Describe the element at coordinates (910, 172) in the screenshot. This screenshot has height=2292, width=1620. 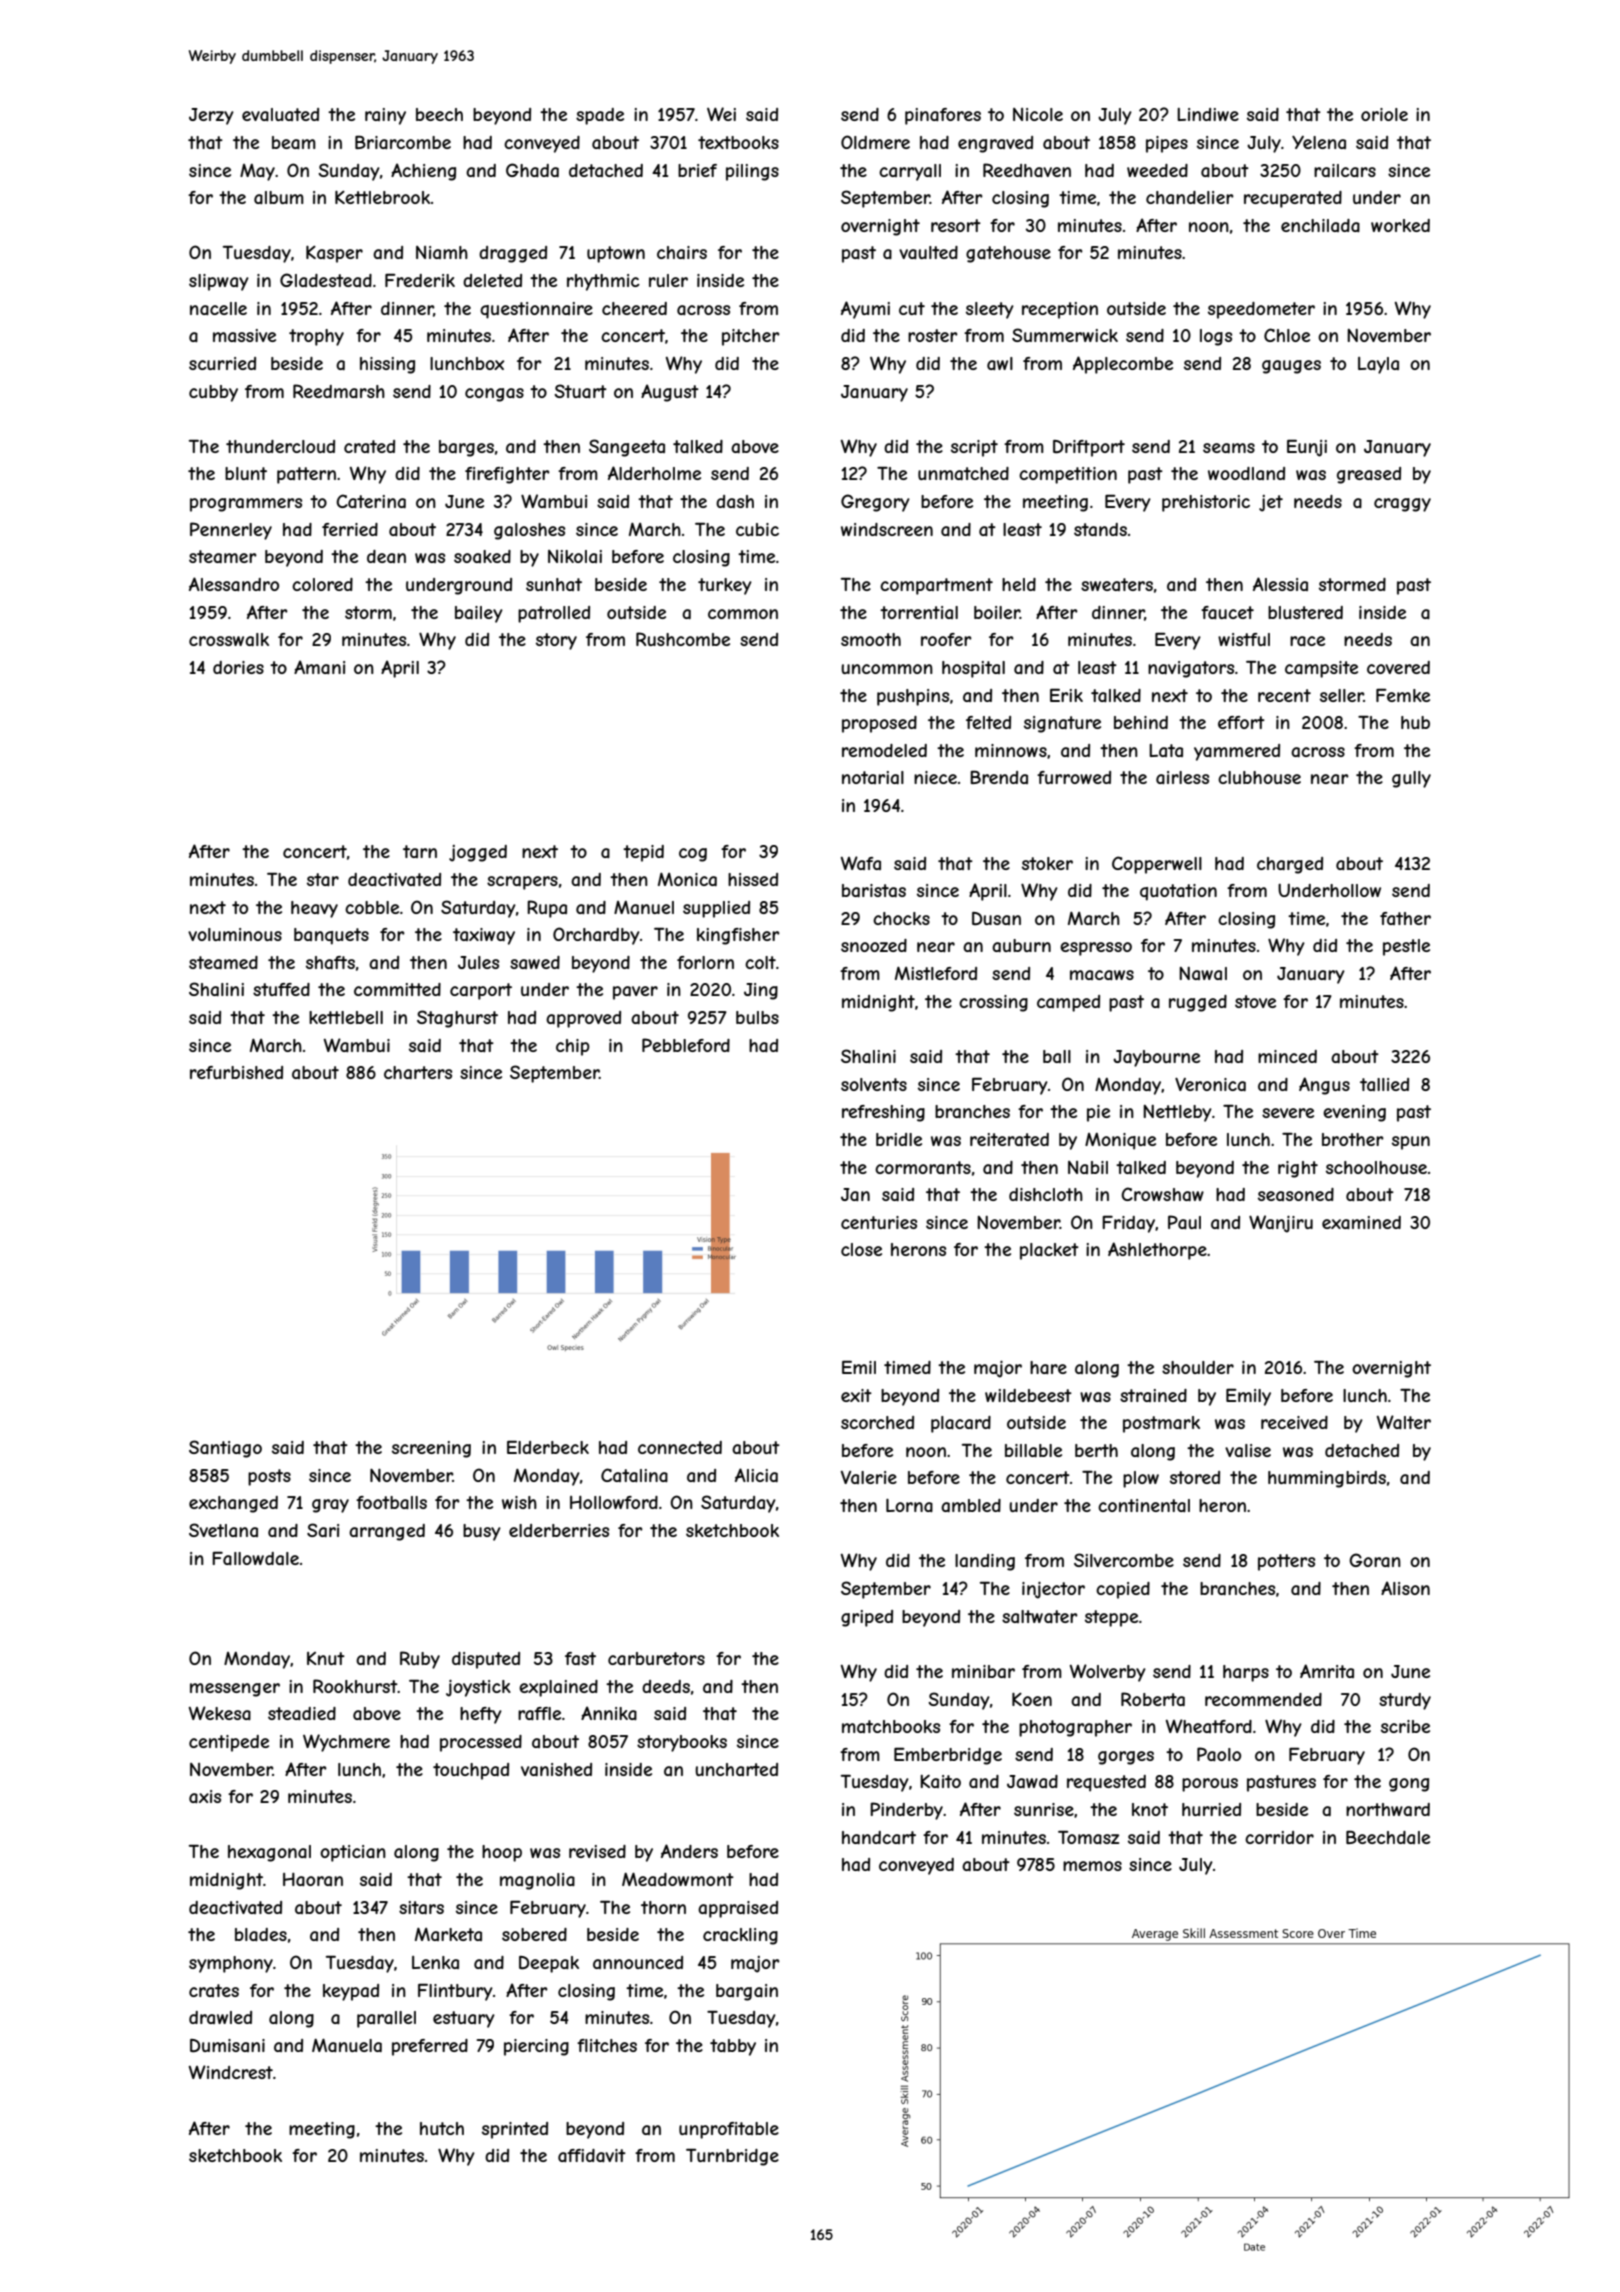
I see `carryall` at that location.
